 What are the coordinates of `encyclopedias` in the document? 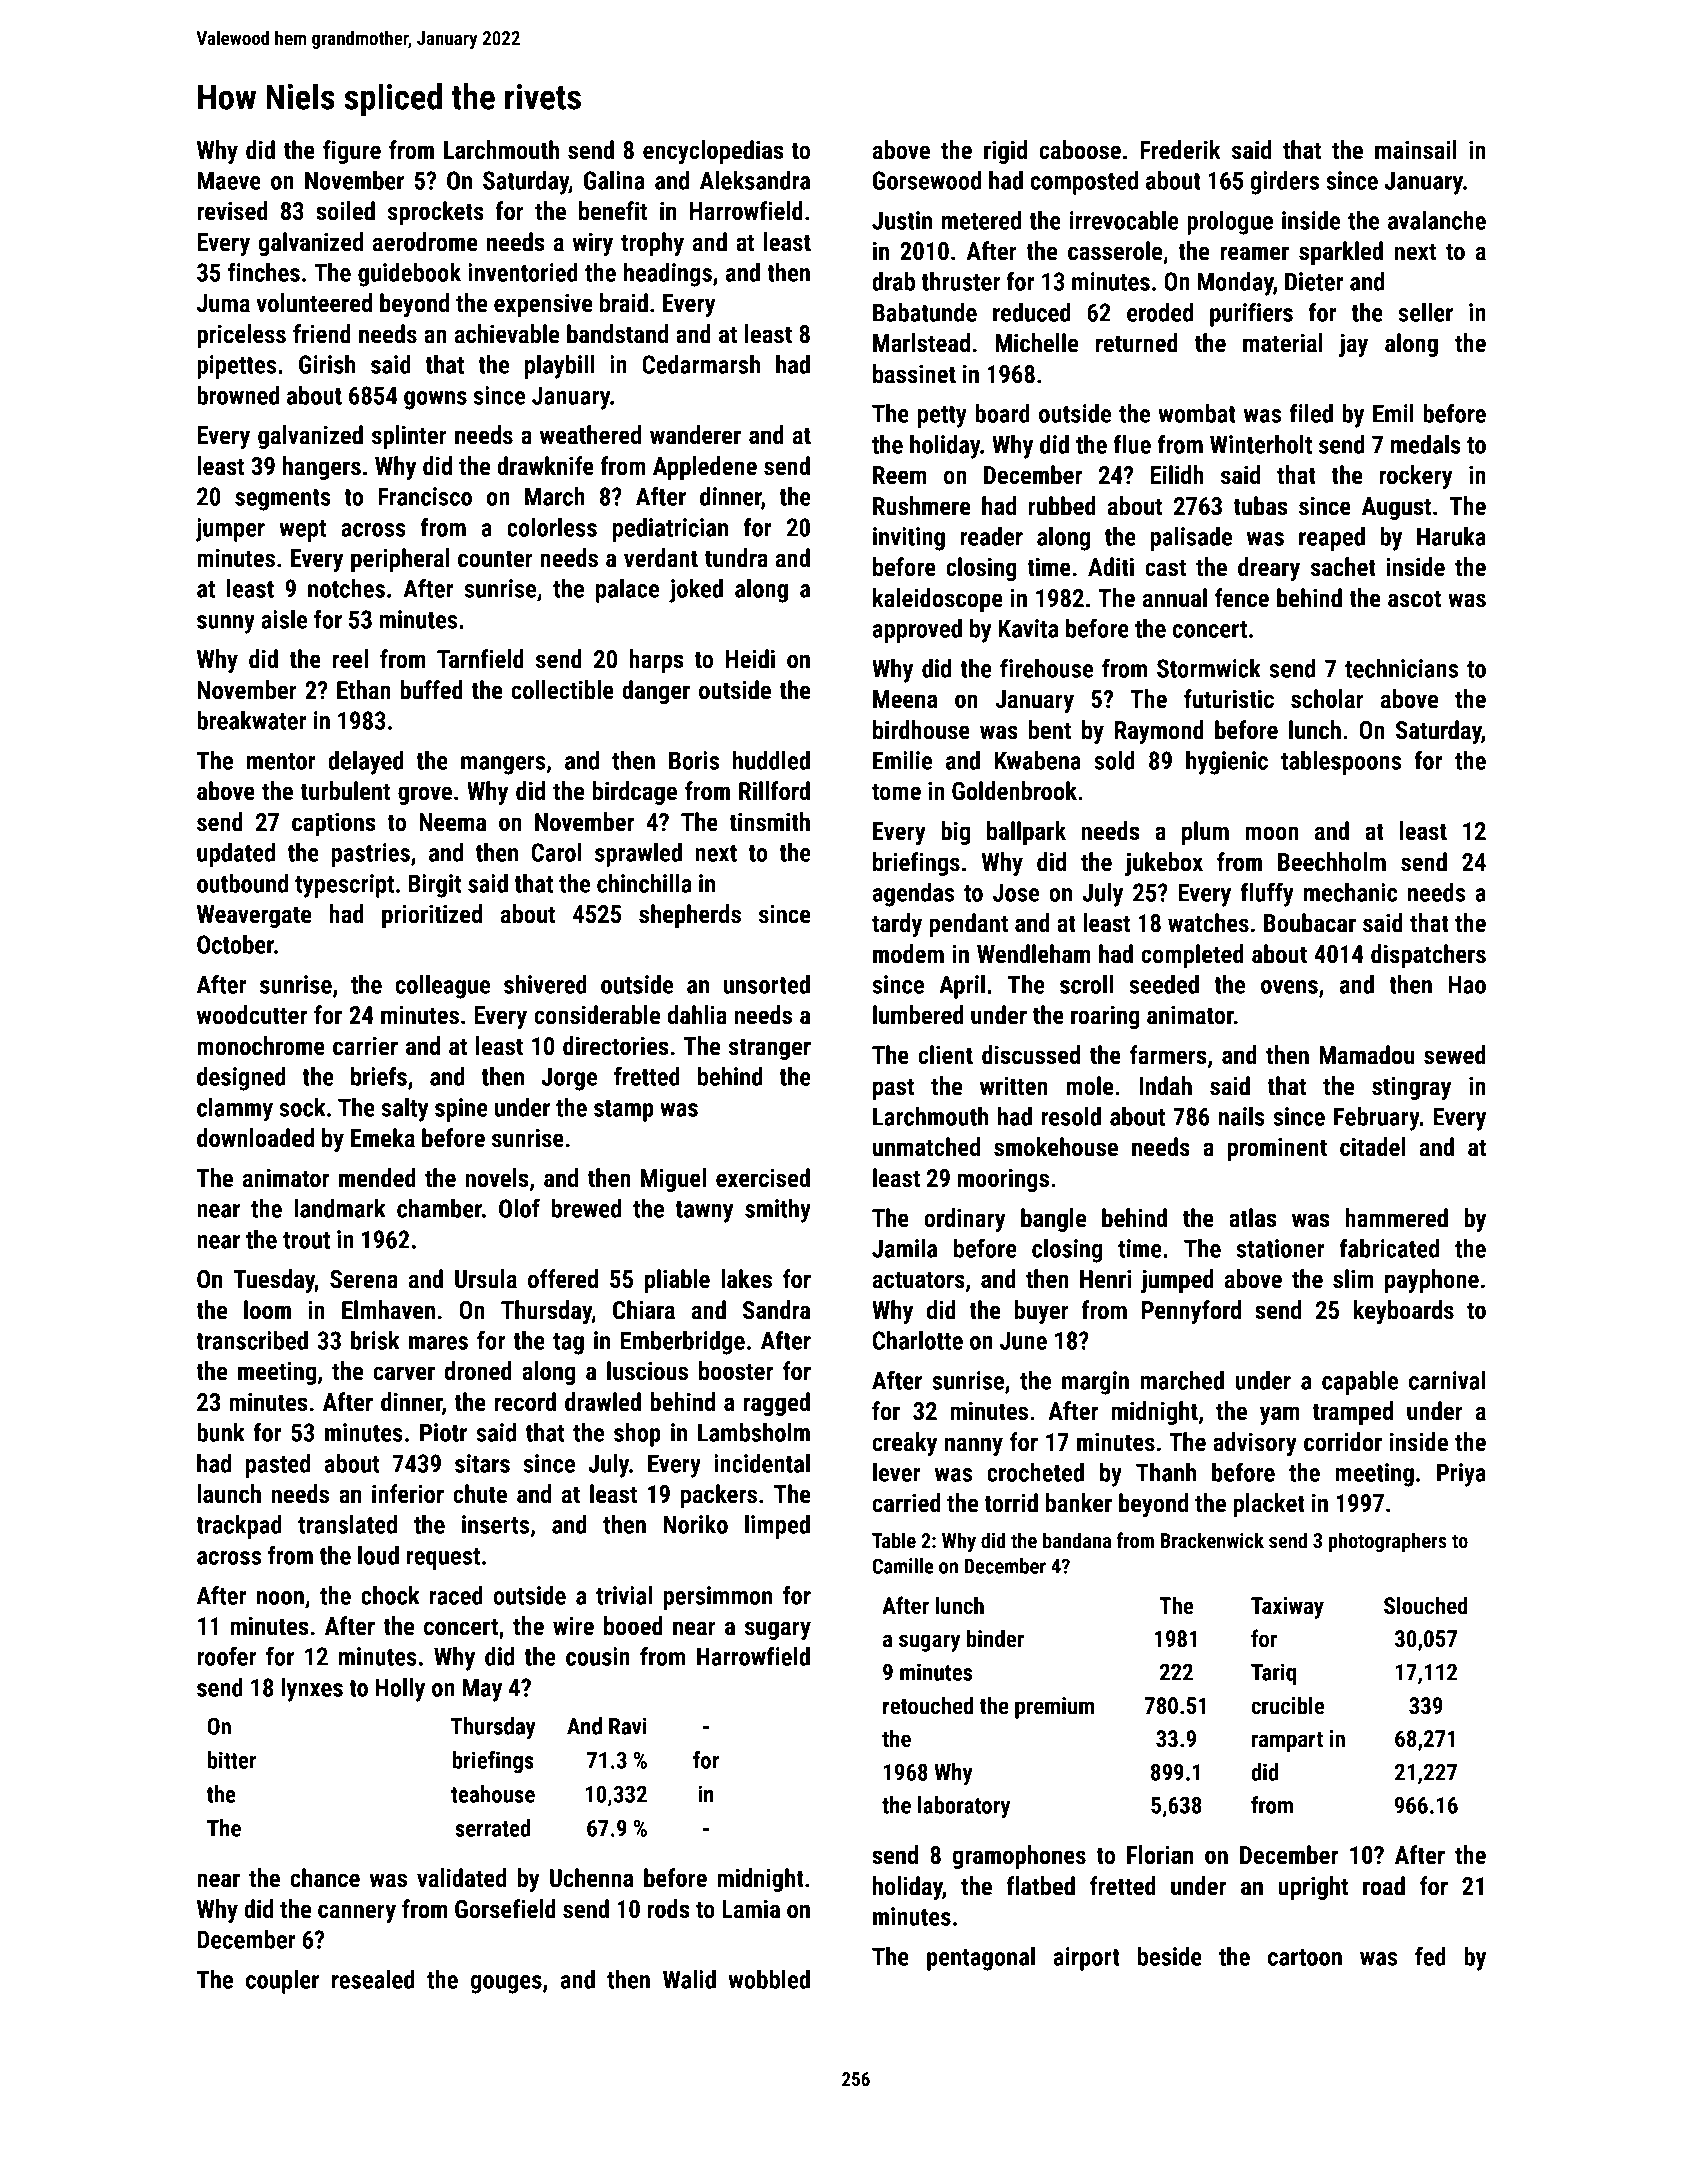 It's located at (713, 152).
